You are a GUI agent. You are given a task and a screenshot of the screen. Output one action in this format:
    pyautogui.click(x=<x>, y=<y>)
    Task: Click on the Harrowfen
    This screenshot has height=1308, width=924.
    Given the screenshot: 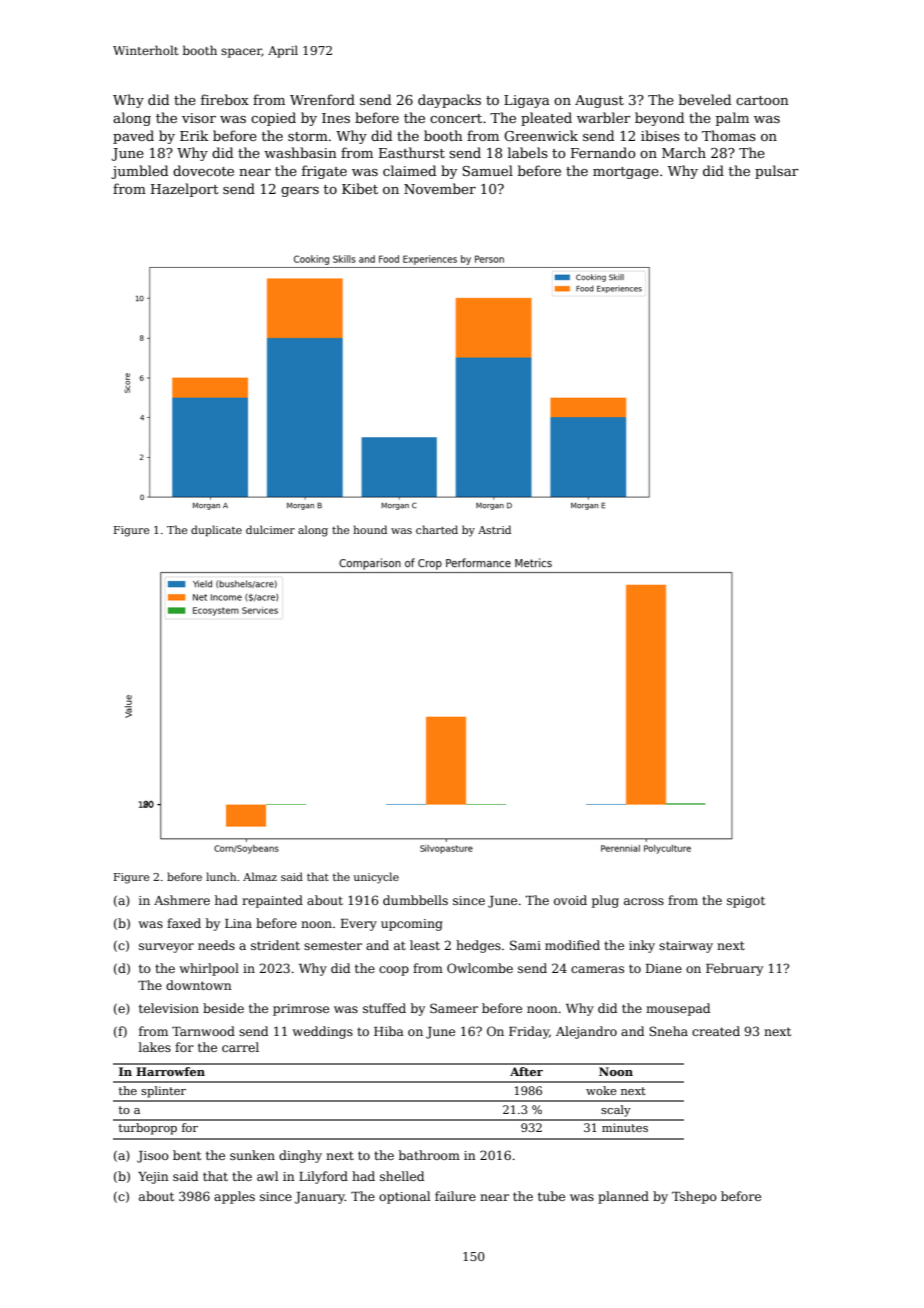 What is the action you would take?
    pyautogui.click(x=170, y=1071)
